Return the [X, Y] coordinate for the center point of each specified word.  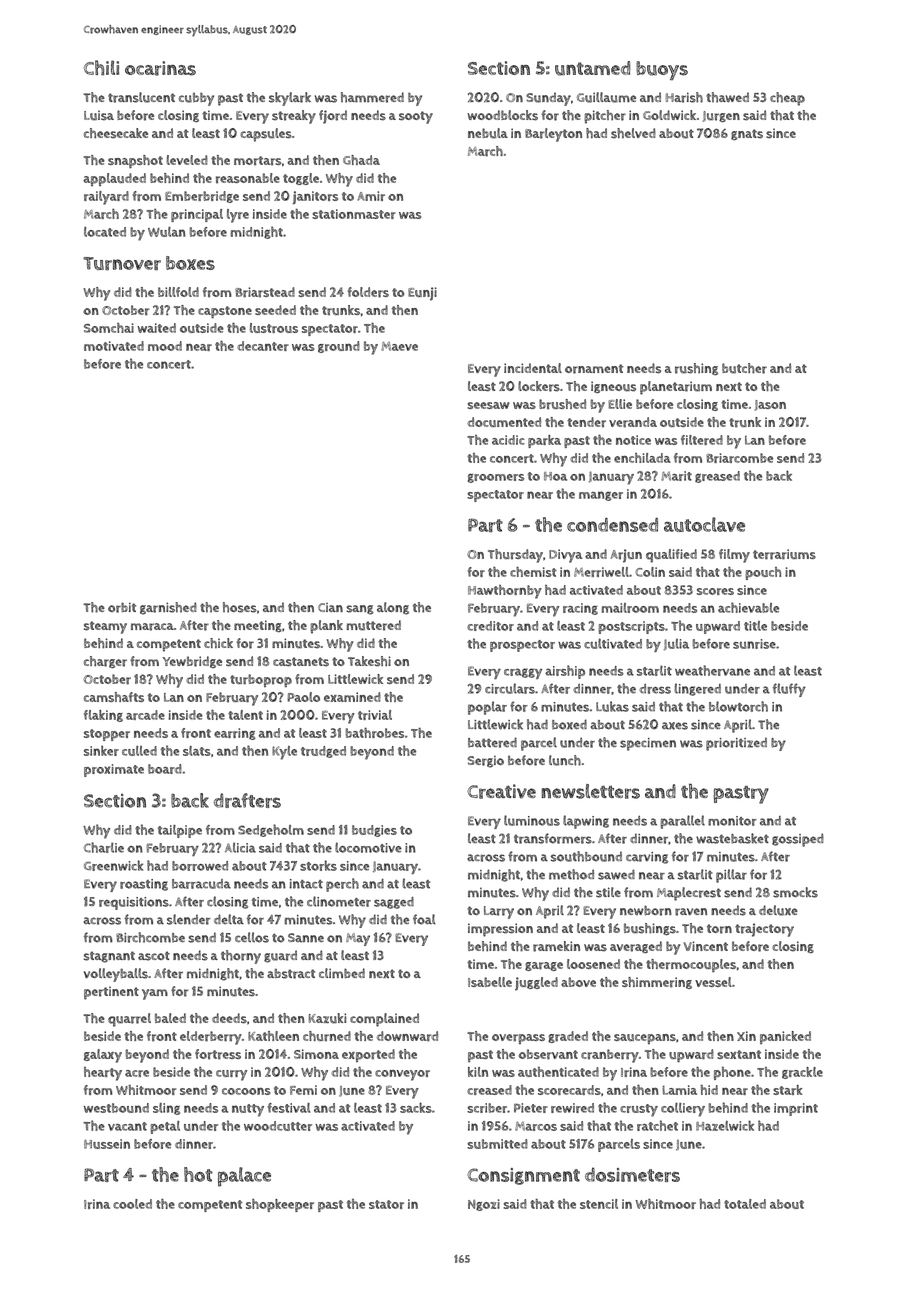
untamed [592, 68]
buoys [662, 70]
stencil [599, 1204]
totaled [745, 1204]
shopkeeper [280, 1205]
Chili [101, 68]
